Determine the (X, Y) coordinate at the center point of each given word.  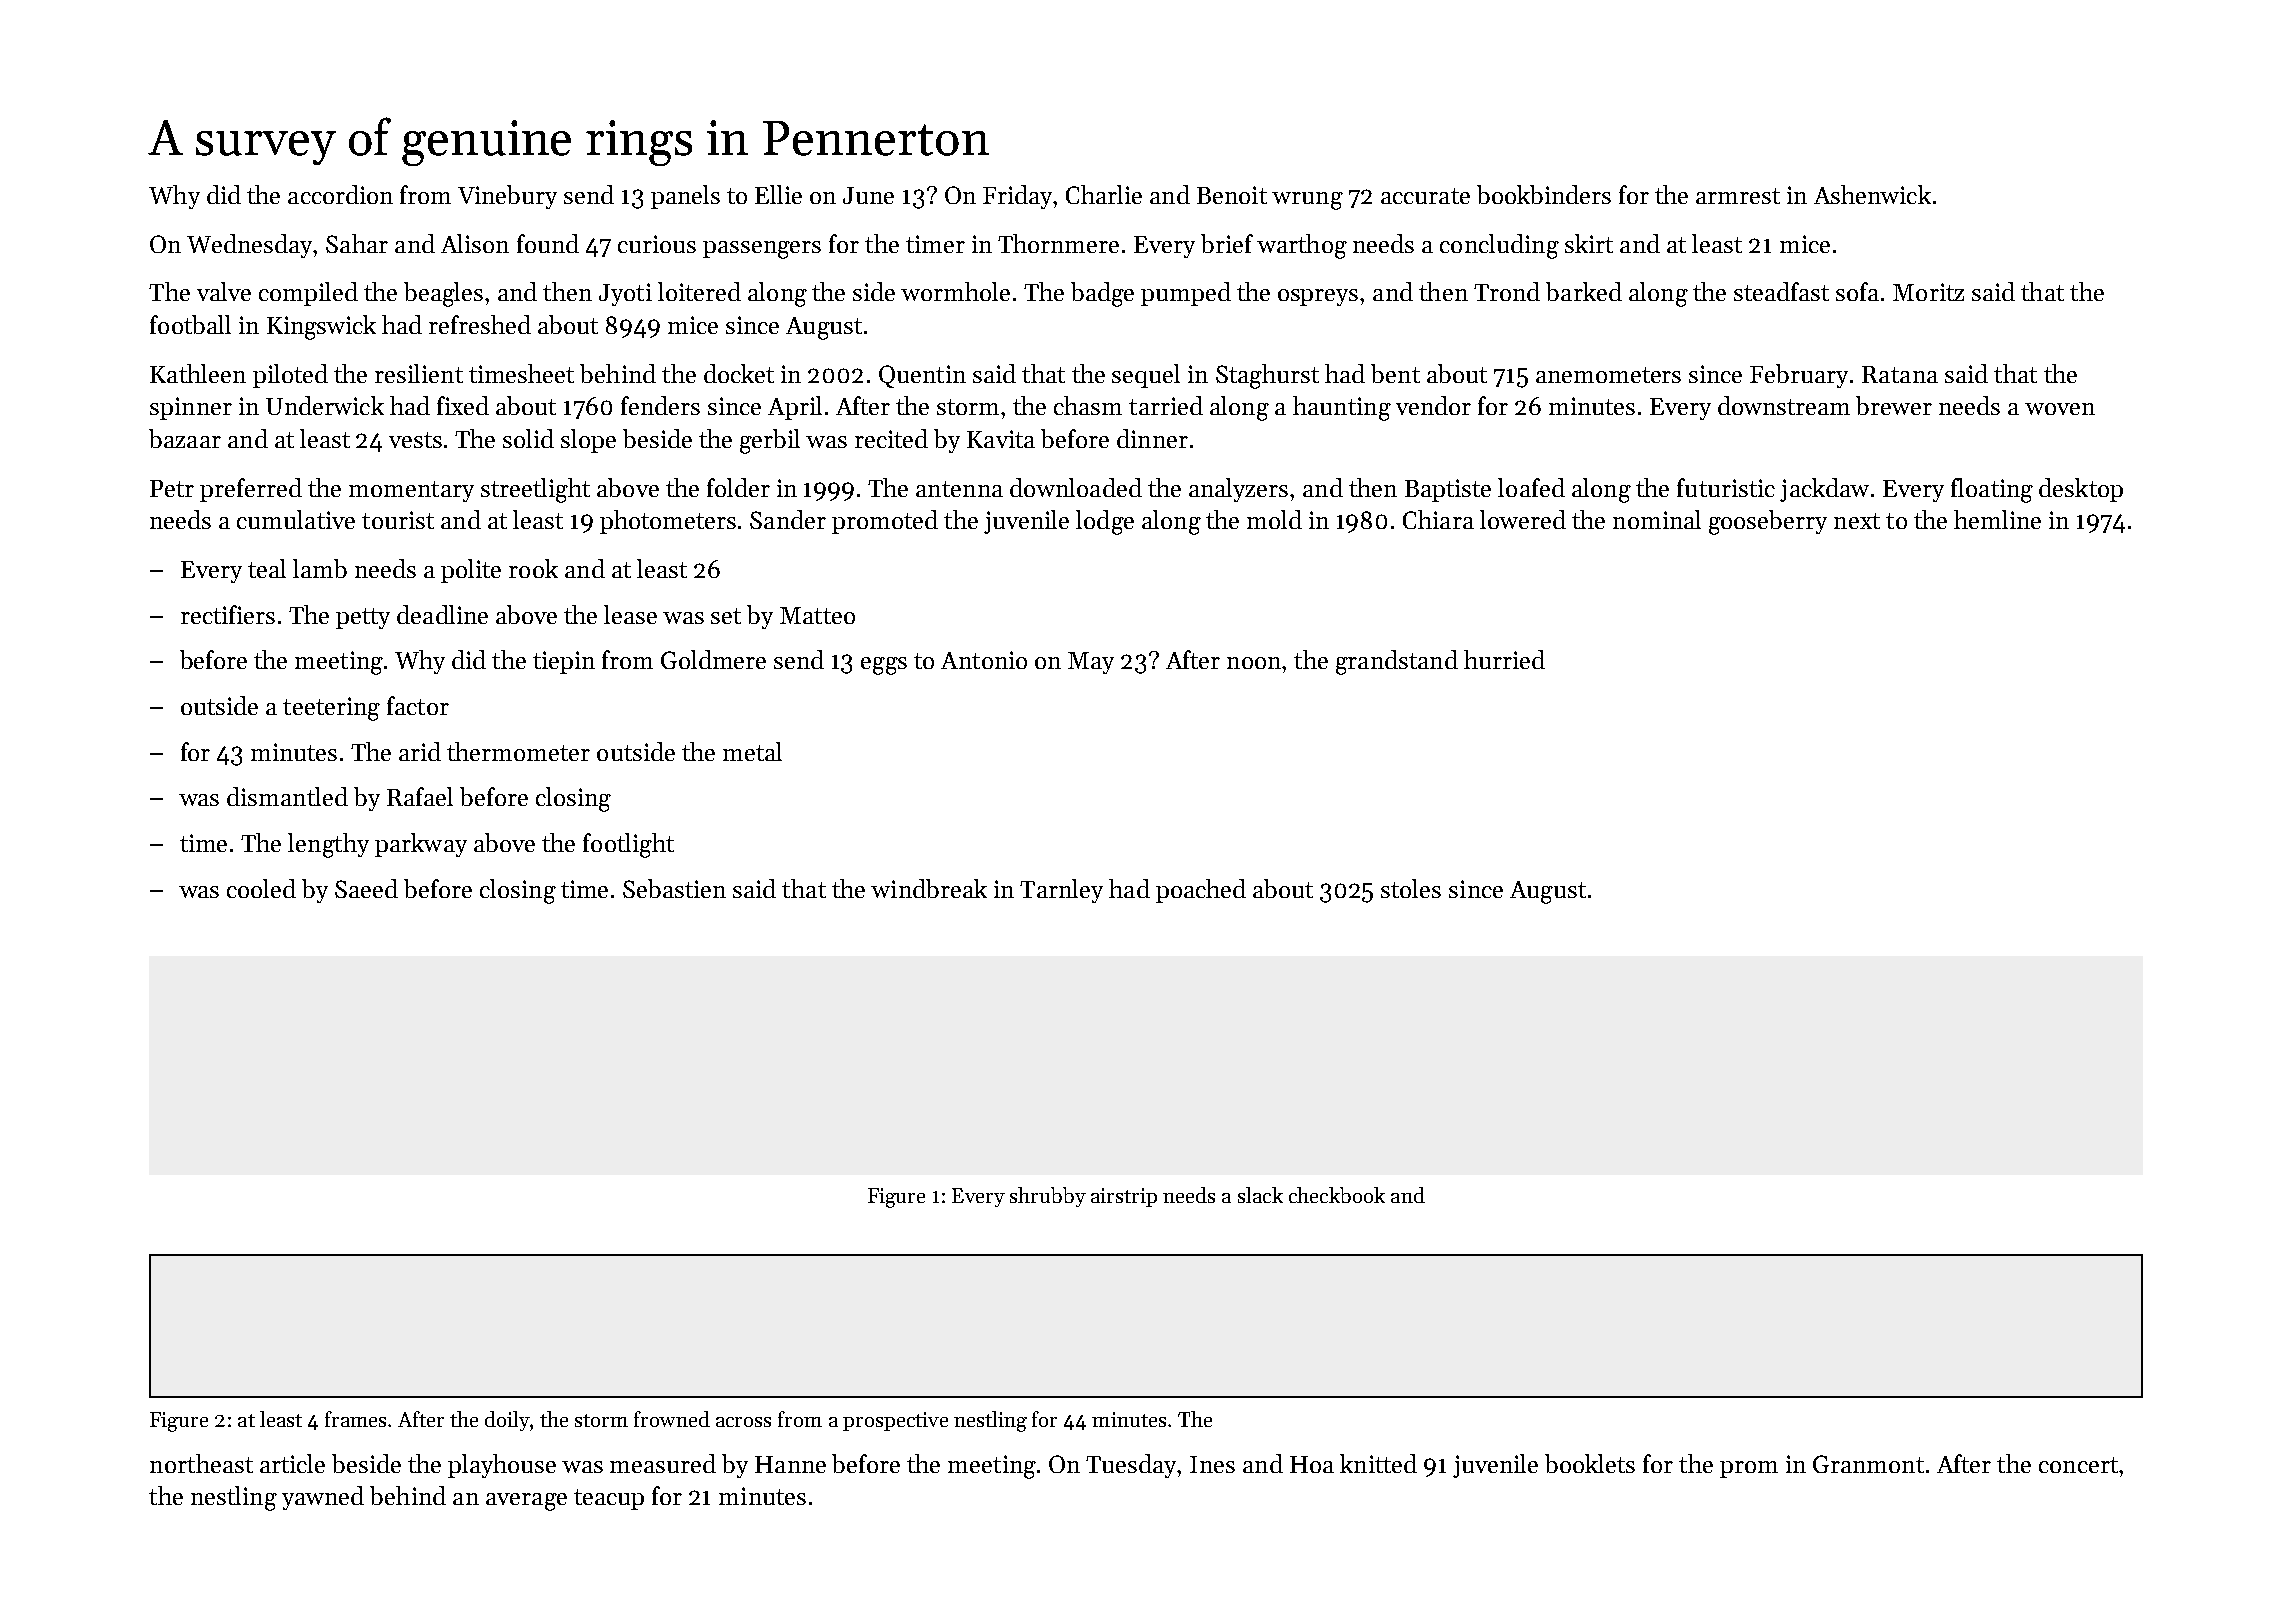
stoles (1411, 888)
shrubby (1048, 1197)
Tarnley (1061, 891)
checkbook (1337, 1195)
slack (1260, 1195)
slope (588, 441)
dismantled (287, 796)
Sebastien (674, 888)
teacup (609, 1499)
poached (1201, 891)
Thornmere (1058, 243)
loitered (699, 291)
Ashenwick (1872, 194)
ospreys (1318, 297)
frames (355, 1419)
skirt (1589, 243)
